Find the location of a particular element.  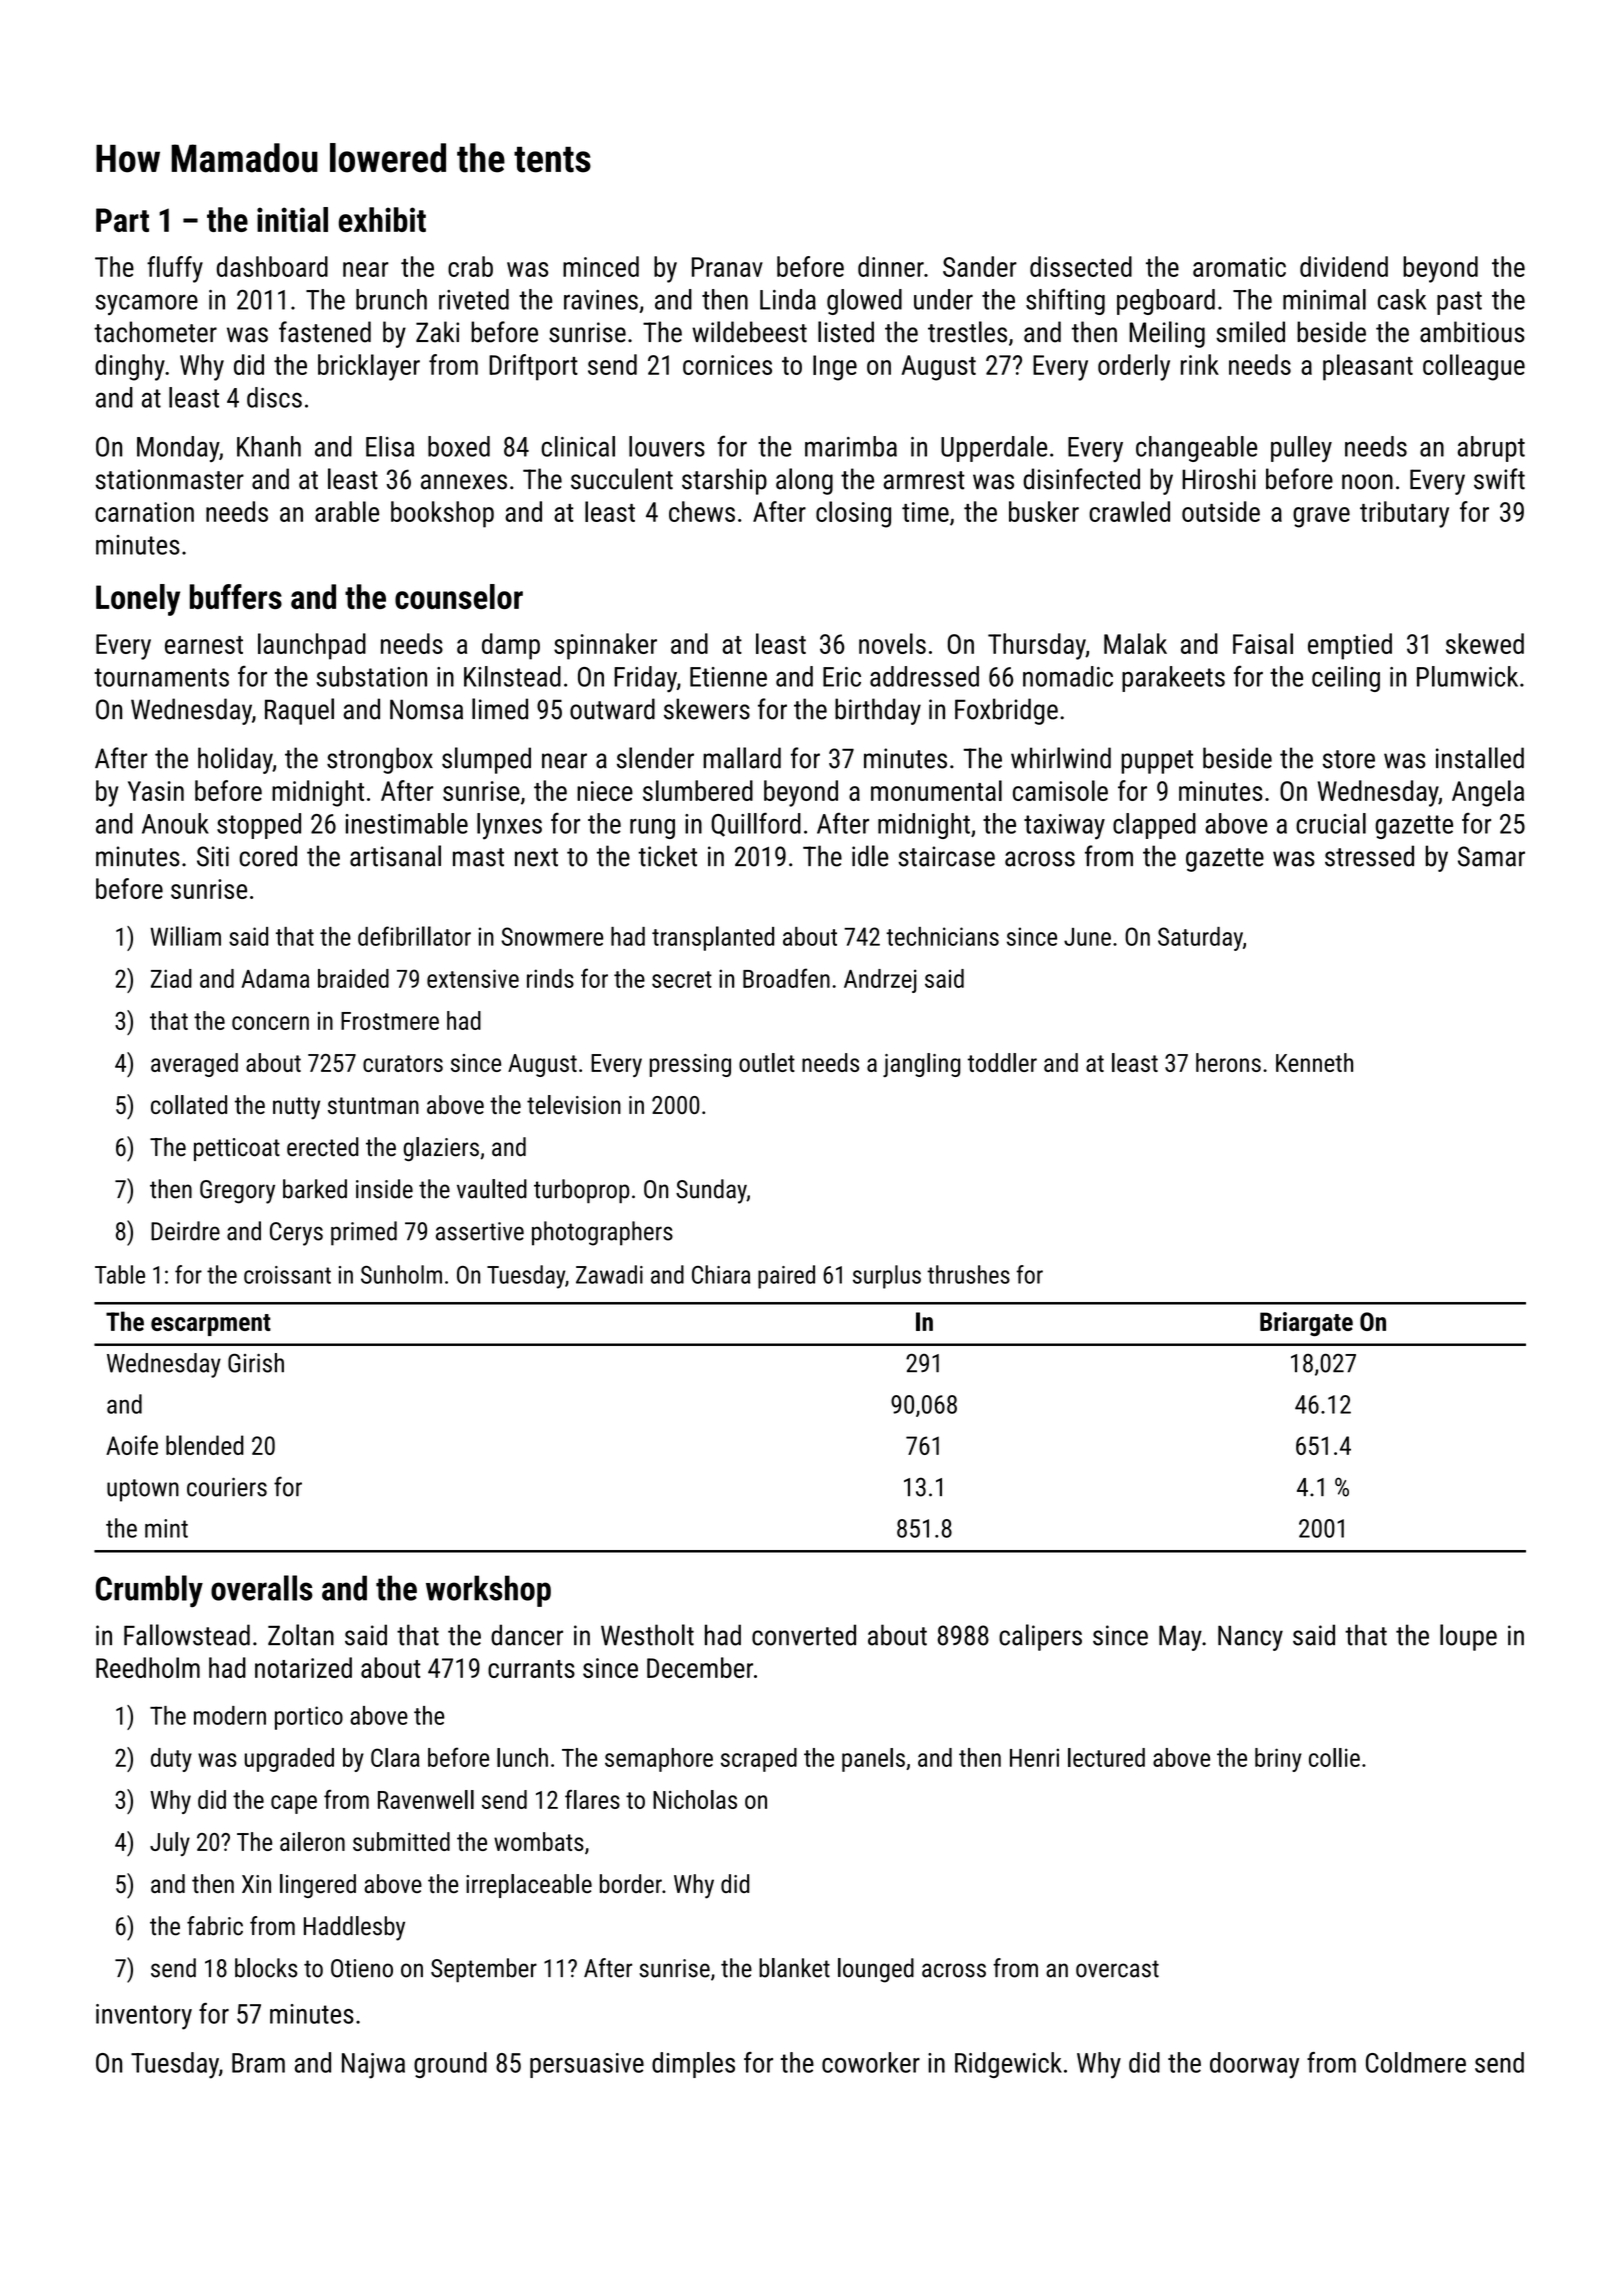

busker is located at coordinates (1044, 511).
